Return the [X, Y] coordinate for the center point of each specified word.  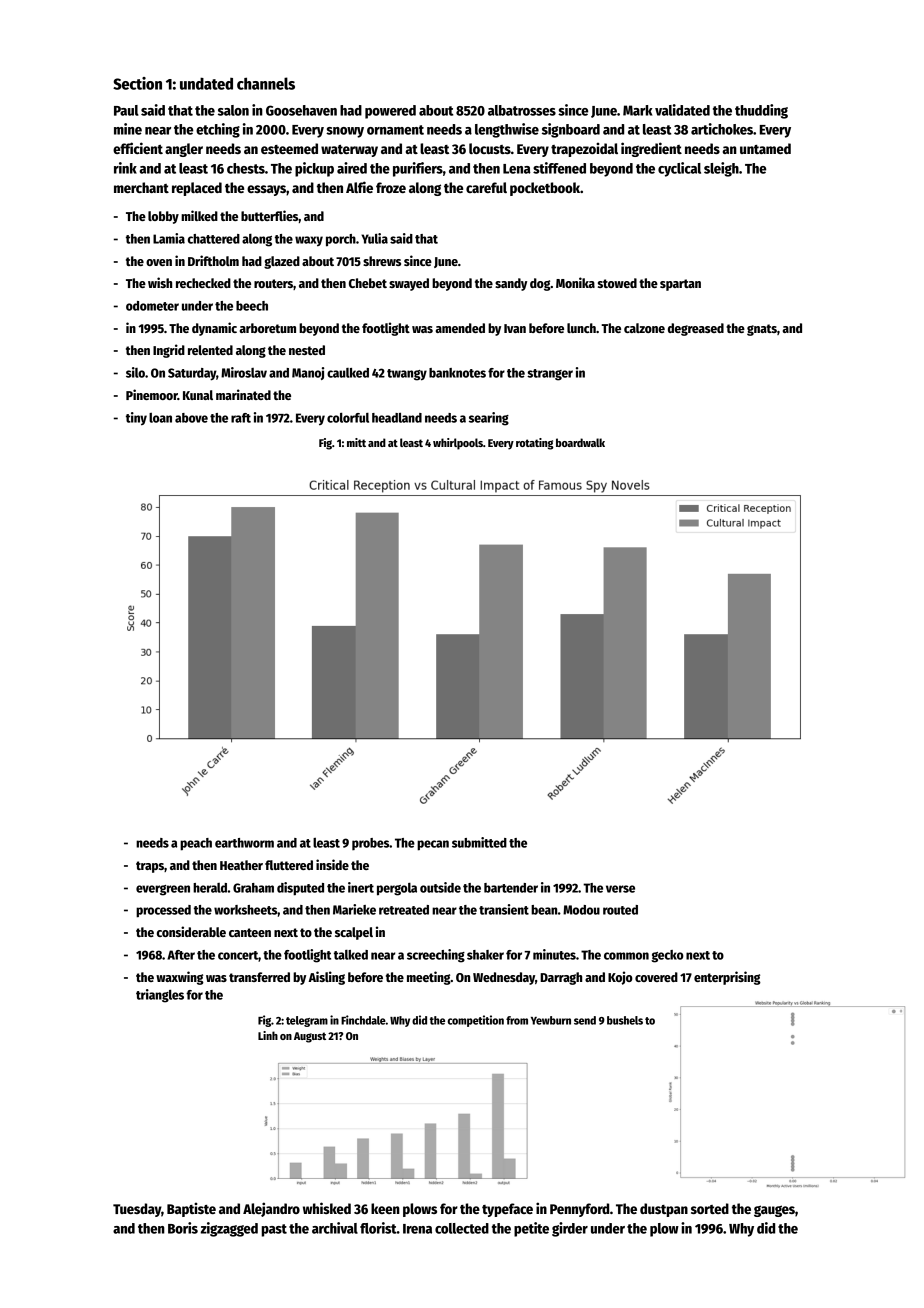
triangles [160, 996]
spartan [680, 285]
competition [475, 1021]
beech [252, 306]
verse [620, 889]
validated [682, 110]
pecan [433, 845]
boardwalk [580, 442]
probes [370, 844]
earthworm [244, 843]
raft [241, 418]
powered [390, 112]
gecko [667, 956]
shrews [382, 261]
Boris [183, 1228]
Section [137, 83]
